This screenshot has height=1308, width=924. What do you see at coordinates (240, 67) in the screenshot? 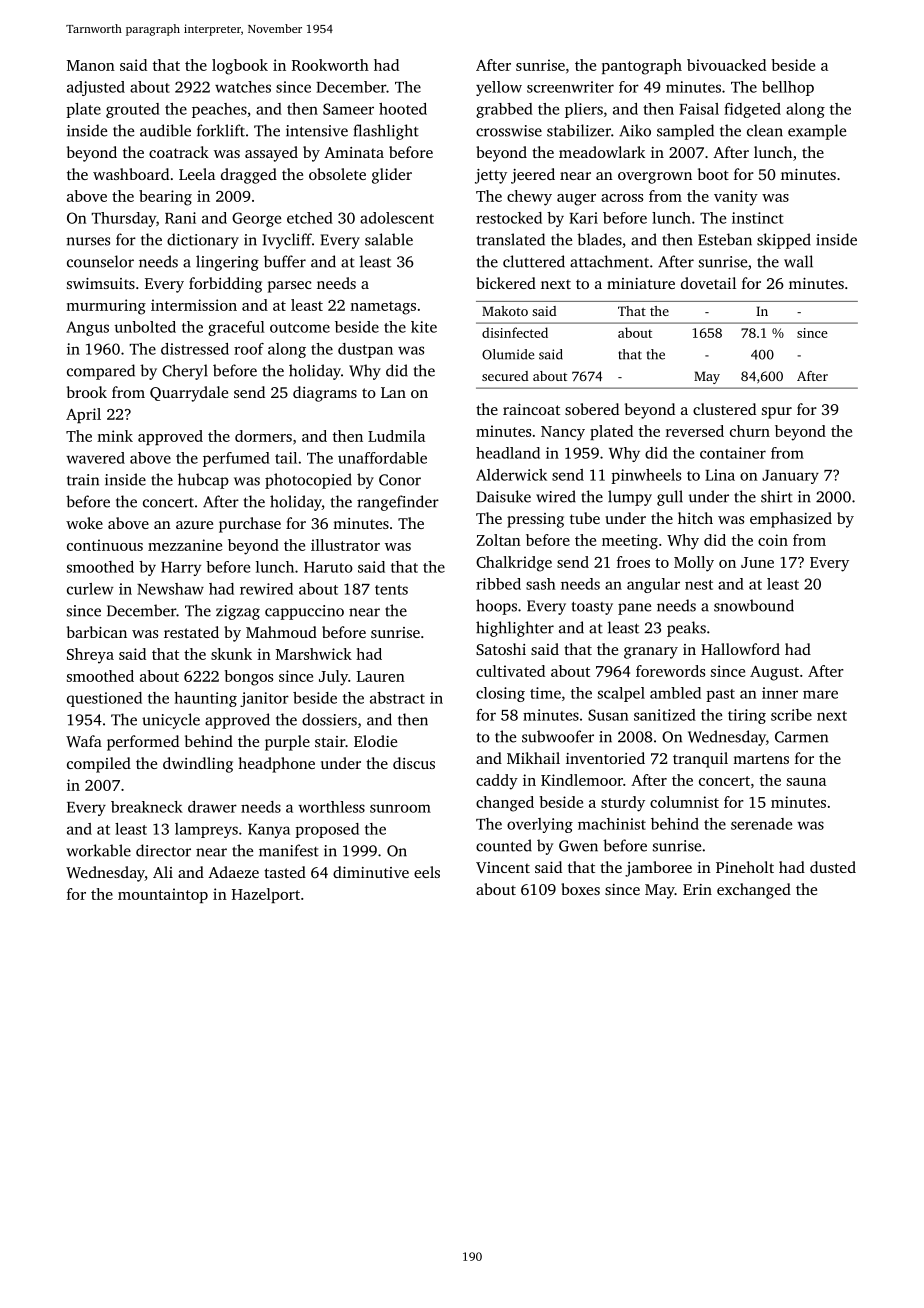
I see `logbook` at bounding box center [240, 67].
